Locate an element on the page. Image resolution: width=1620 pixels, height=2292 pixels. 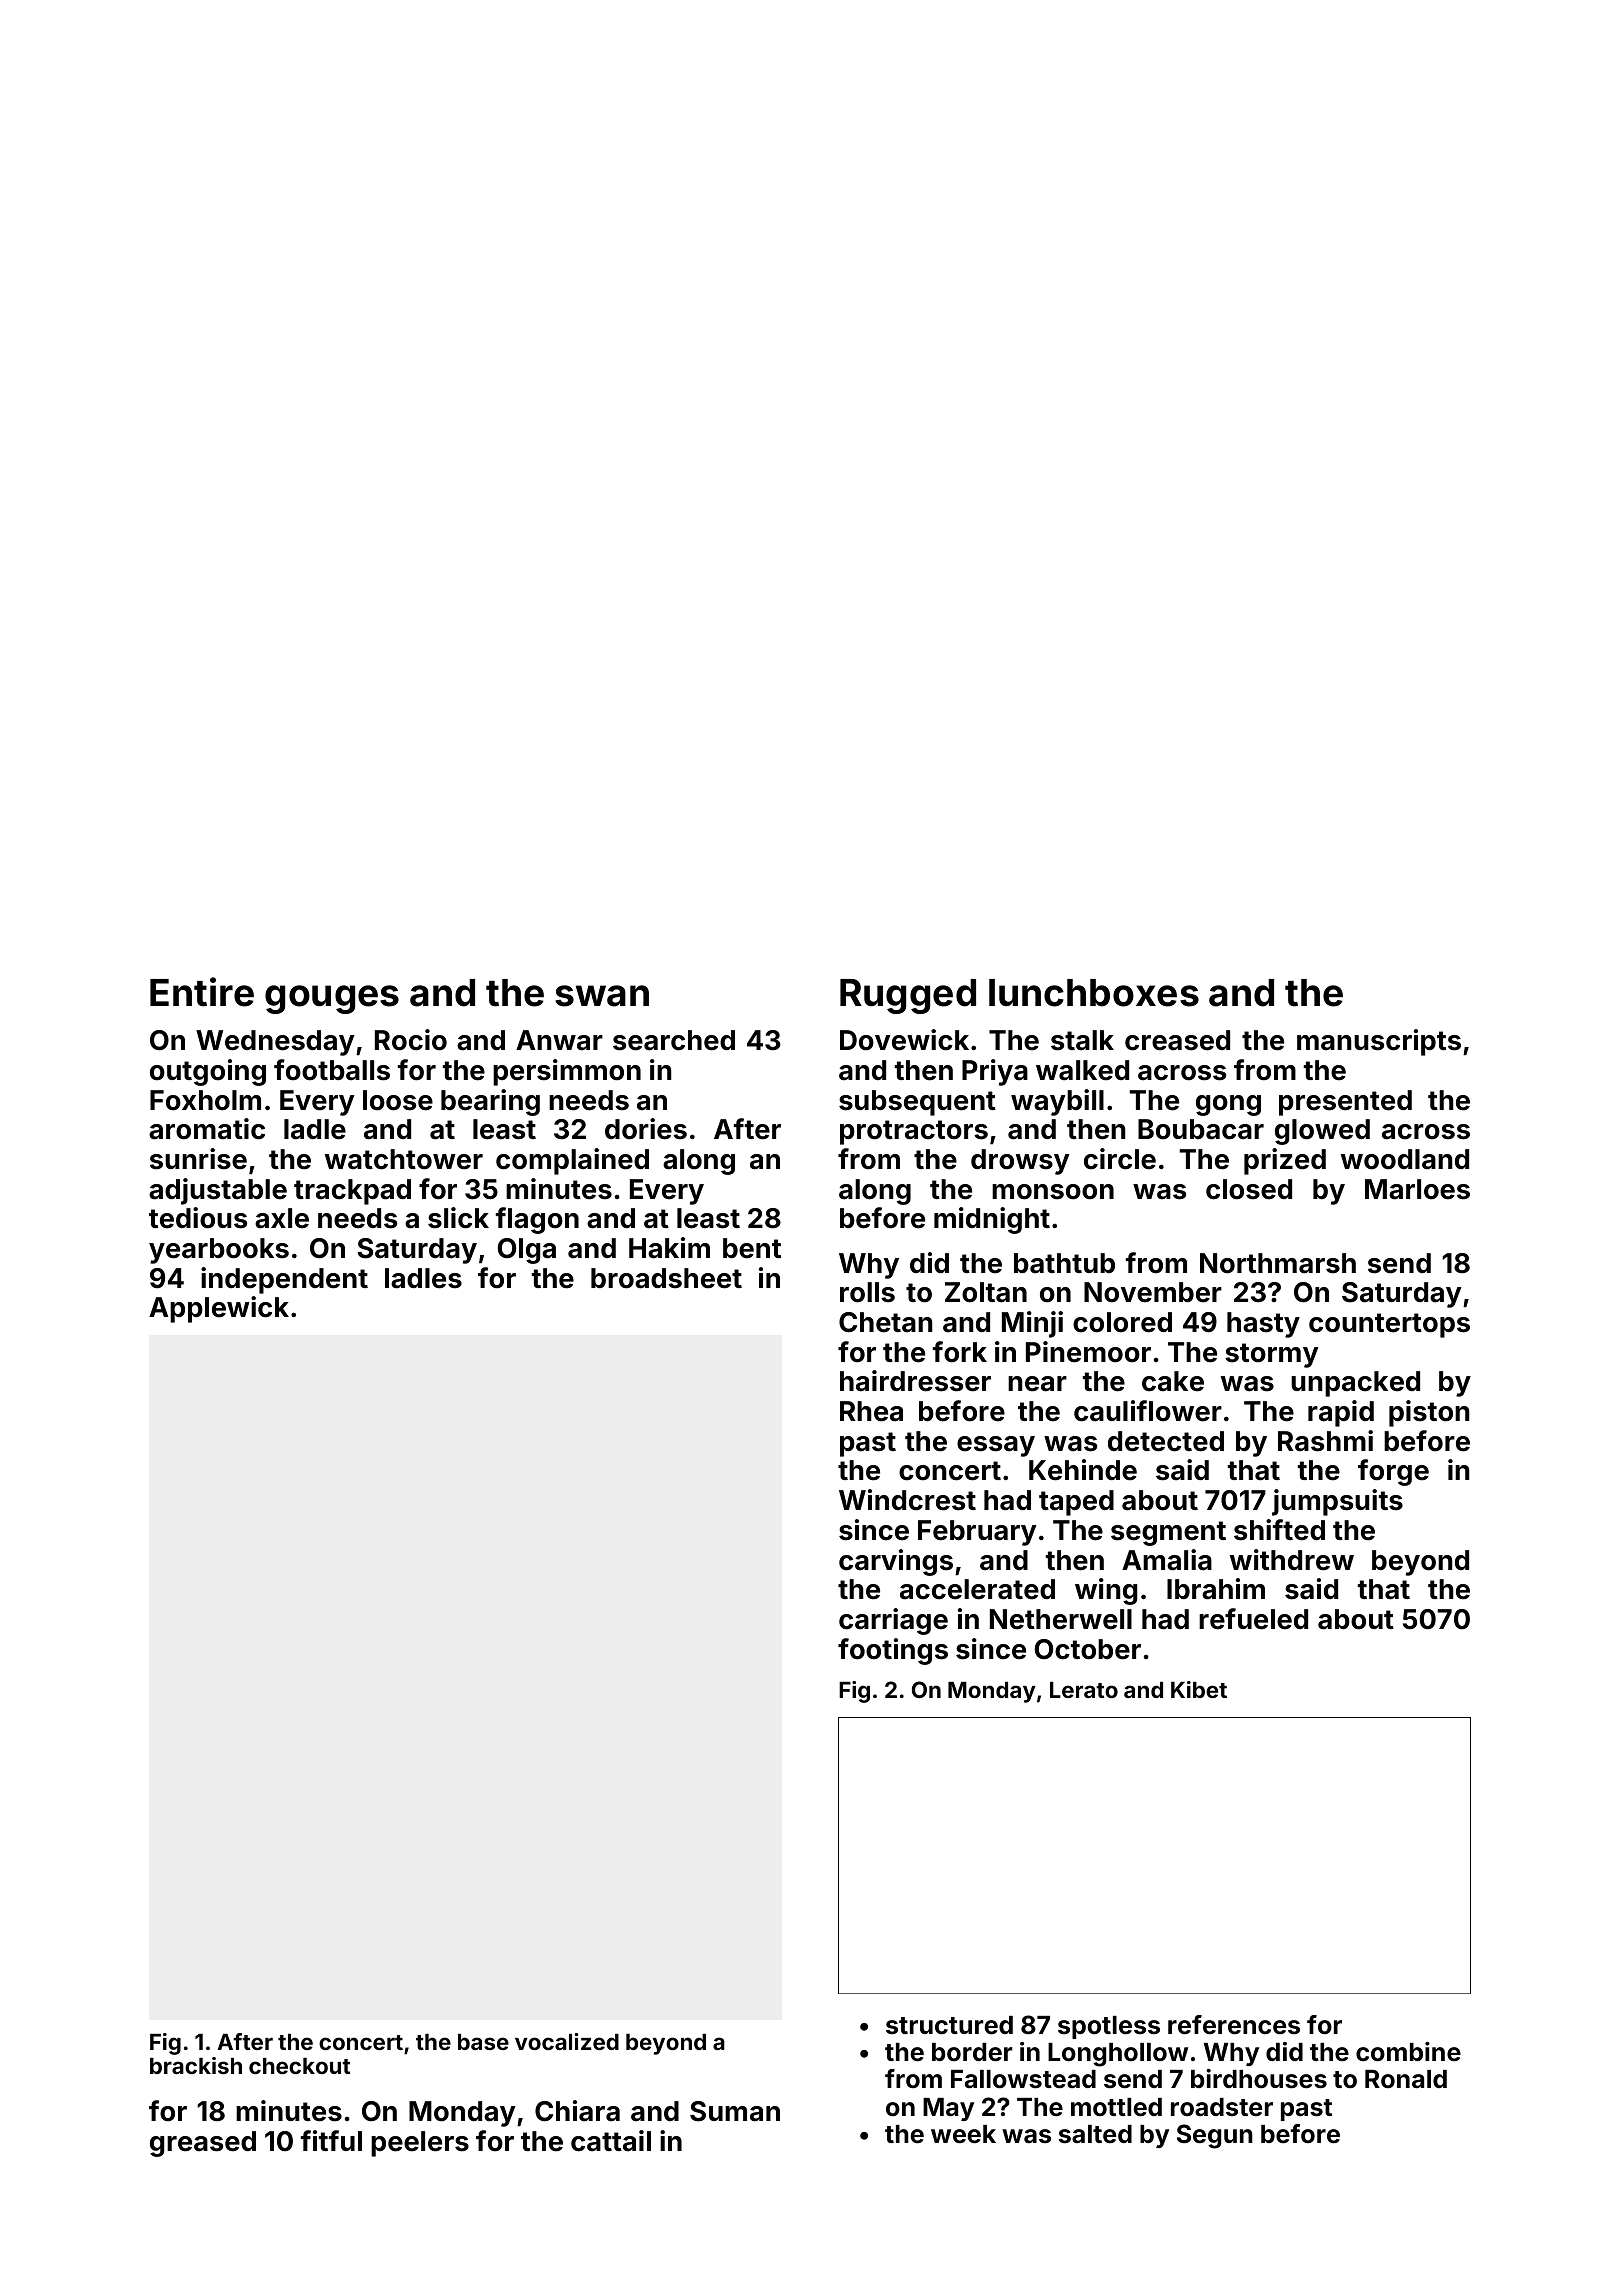
Entire is located at coordinates (202, 992).
